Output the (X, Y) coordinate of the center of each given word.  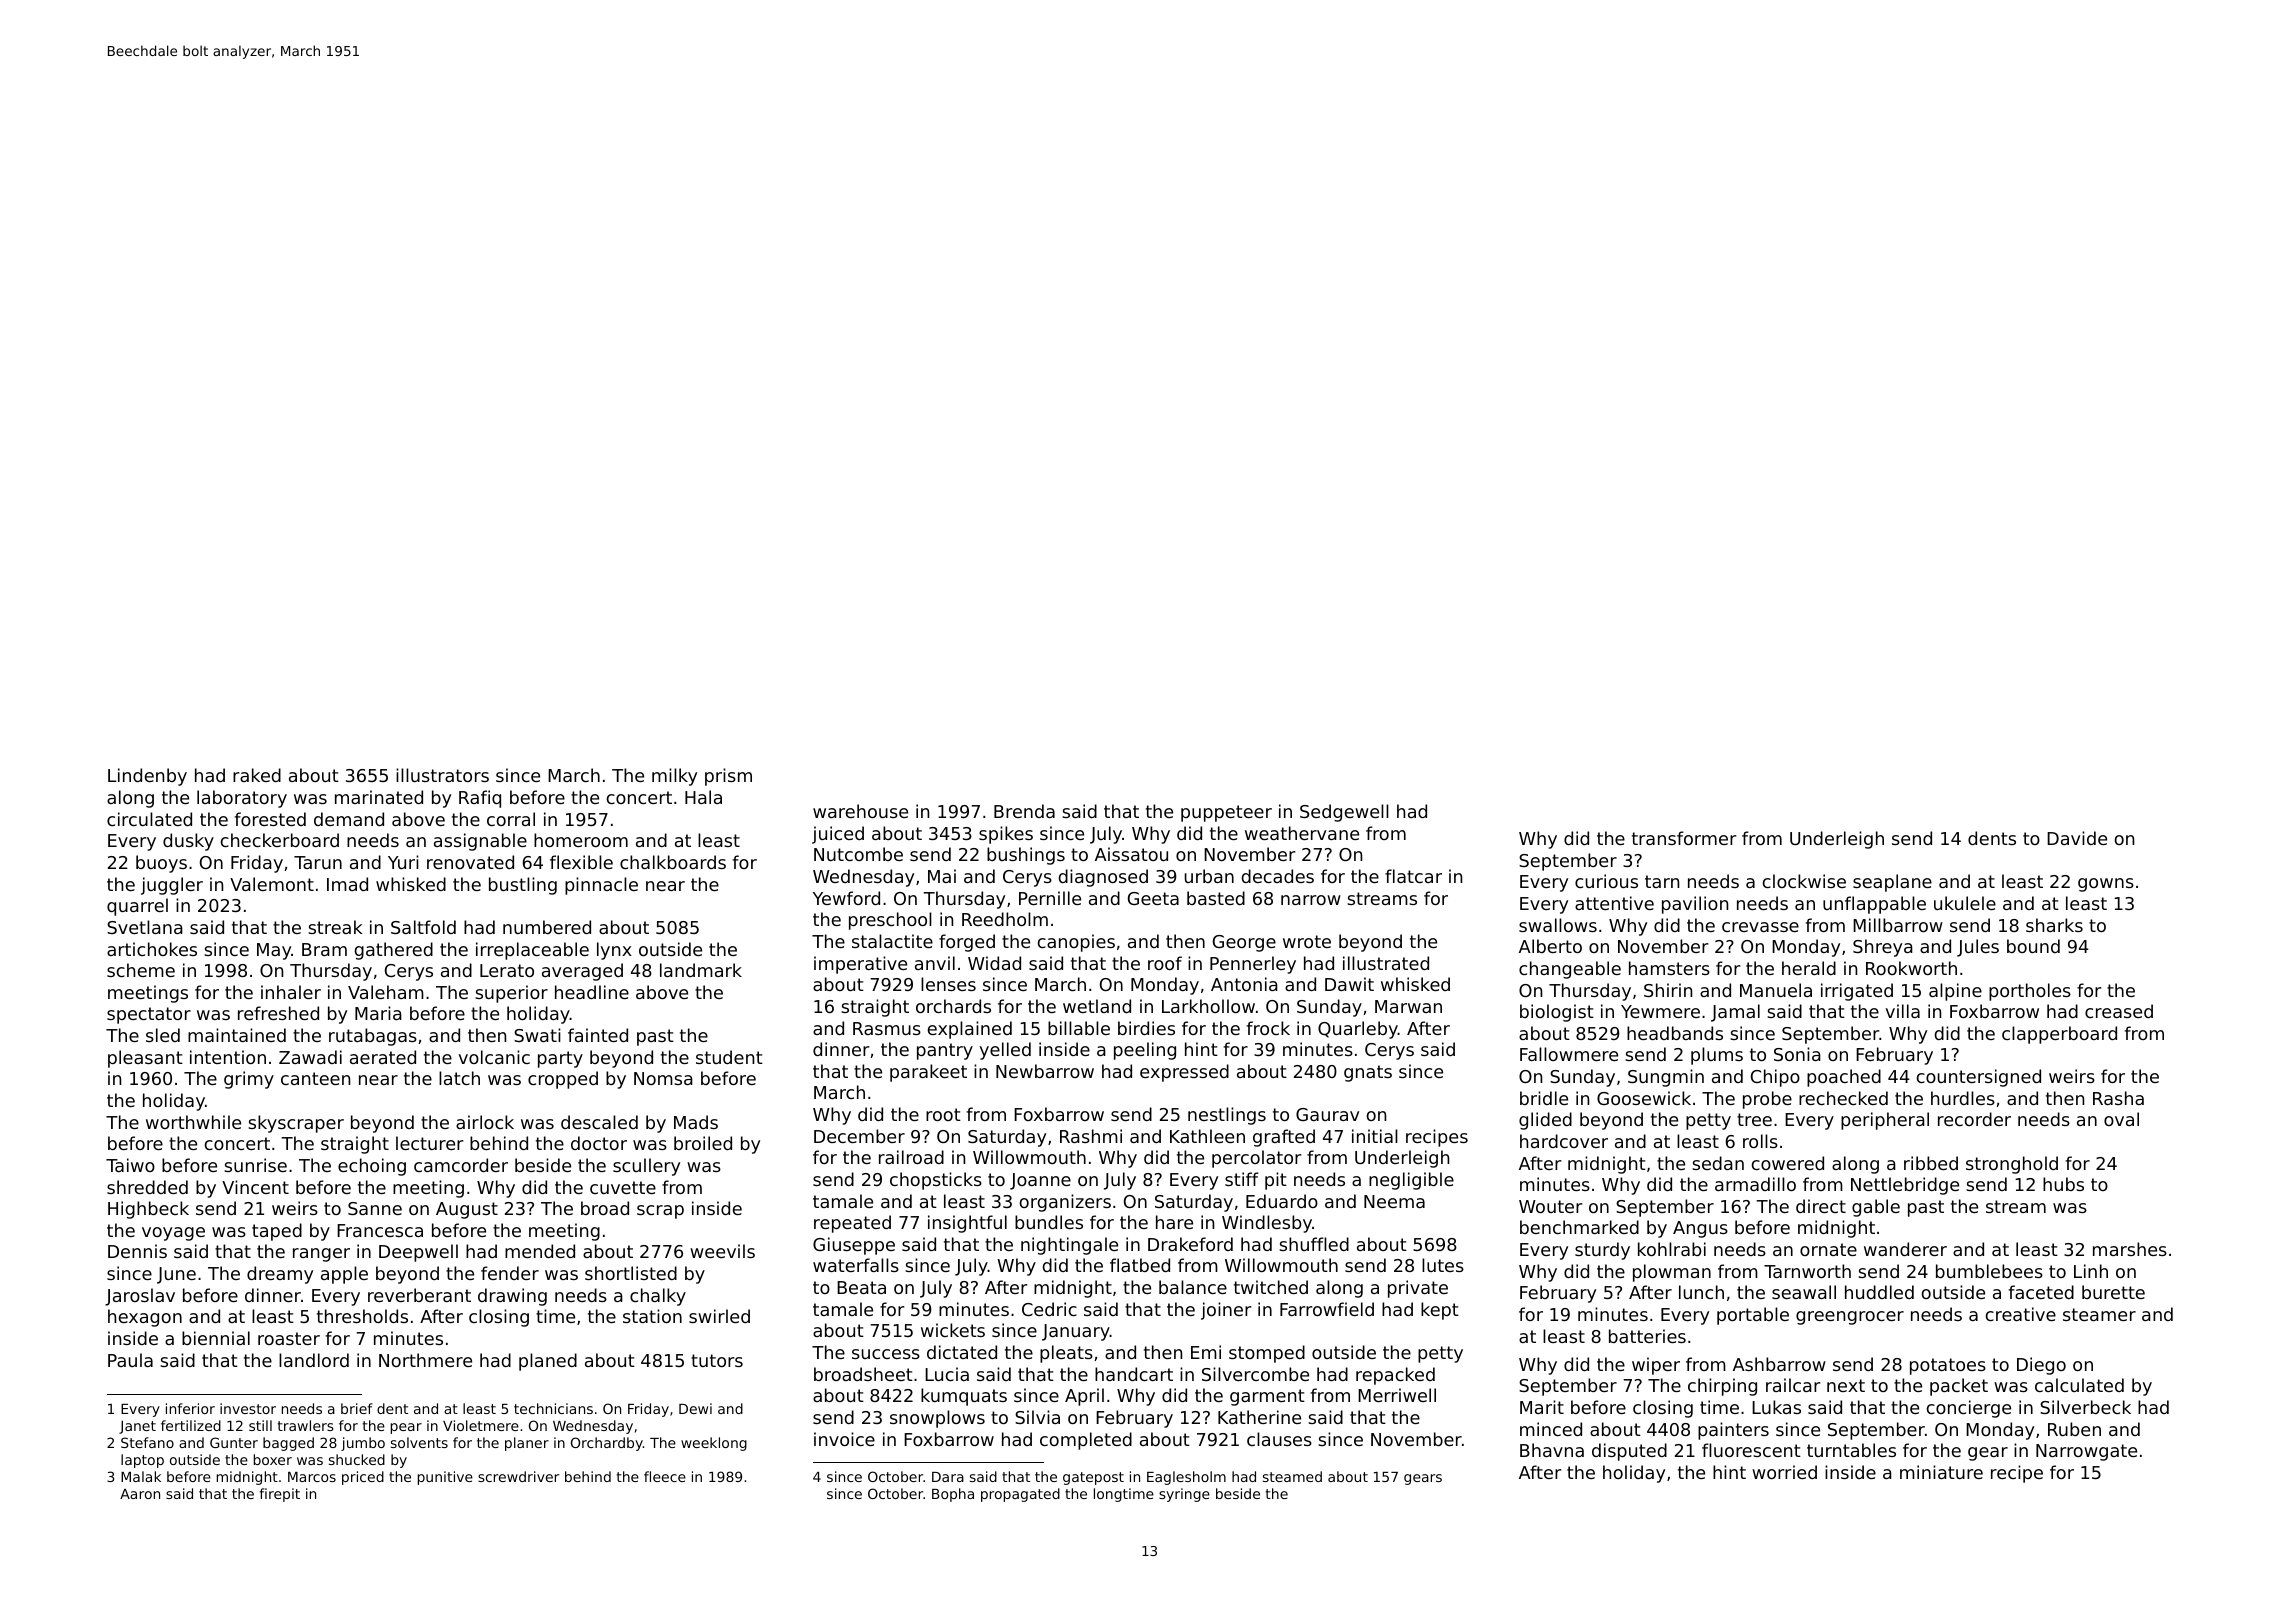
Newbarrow (1045, 1071)
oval (2121, 1119)
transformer (1684, 838)
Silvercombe (1255, 1374)
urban (1209, 876)
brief (357, 1408)
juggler (172, 886)
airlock (485, 1122)
